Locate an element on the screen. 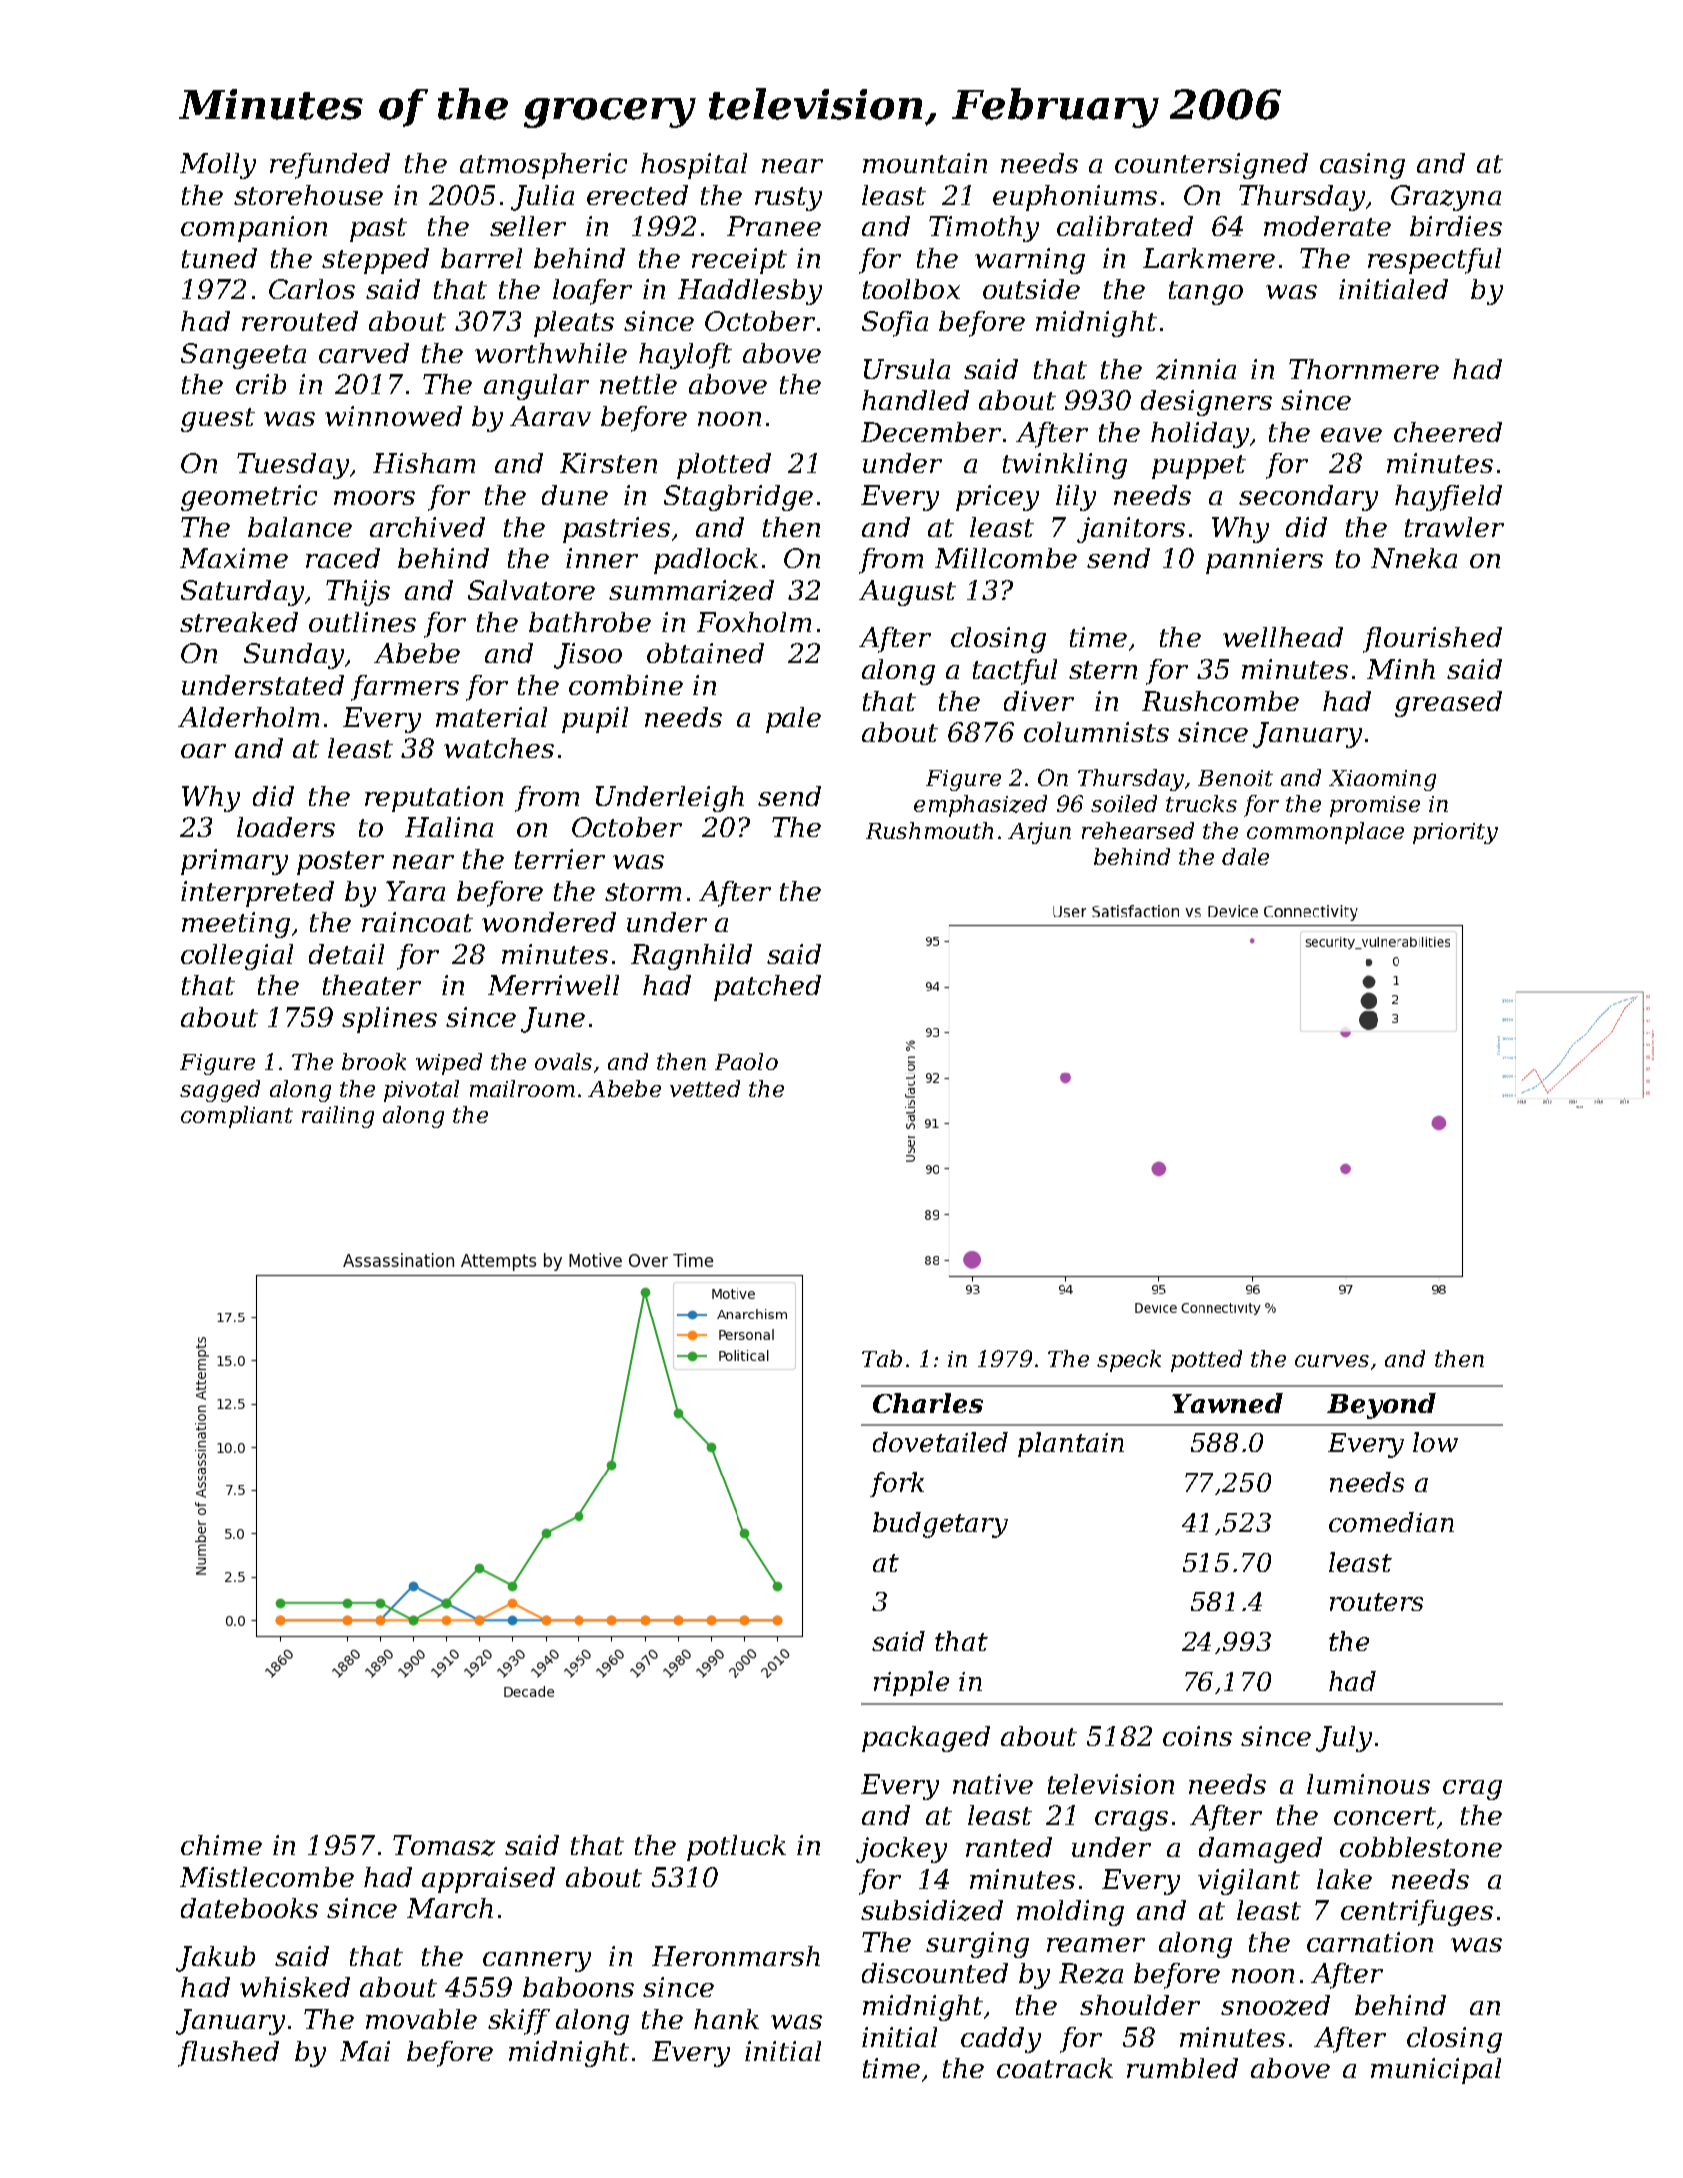  patched is located at coordinates (767, 988).
